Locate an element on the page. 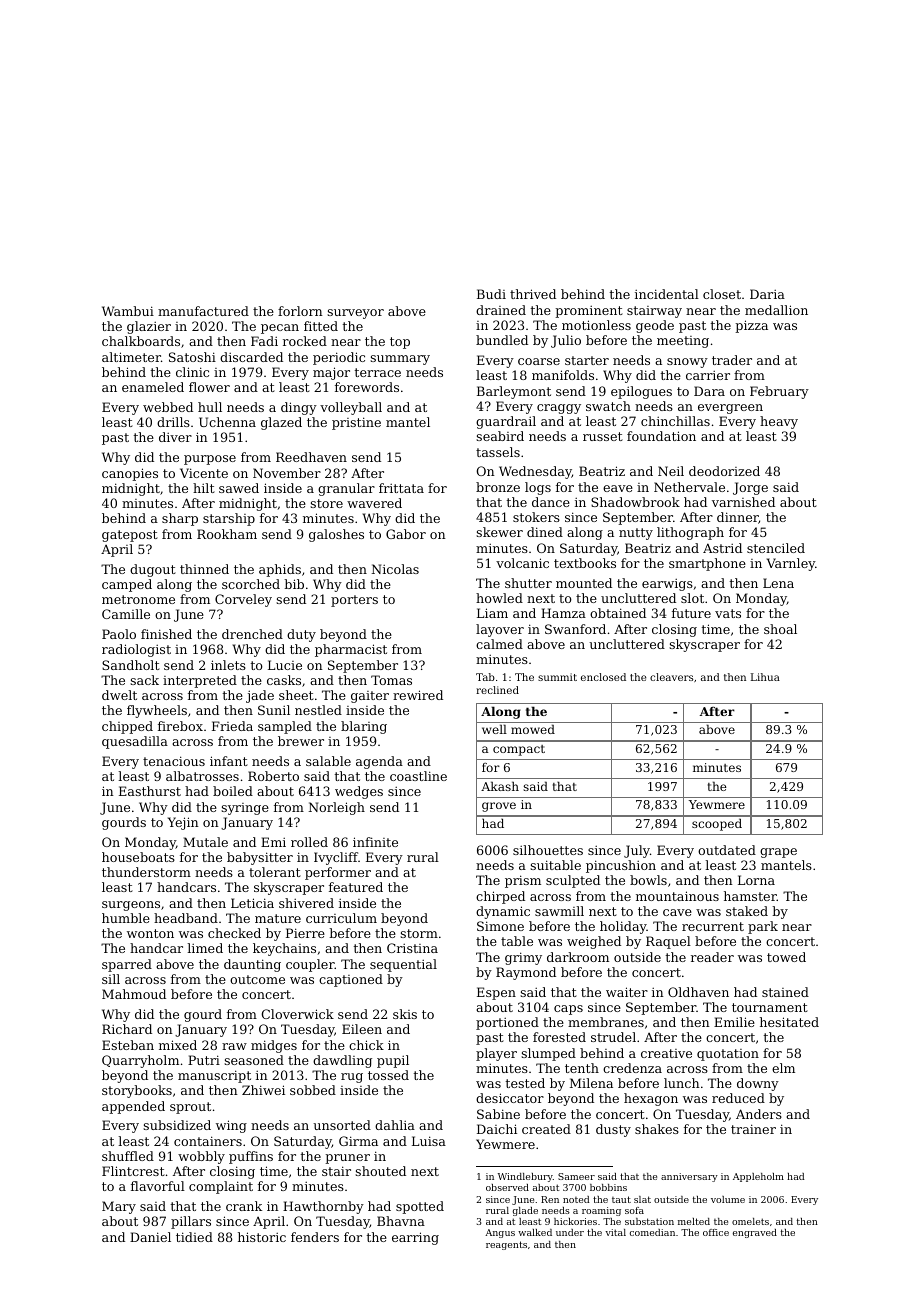  mature is located at coordinates (278, 918).
